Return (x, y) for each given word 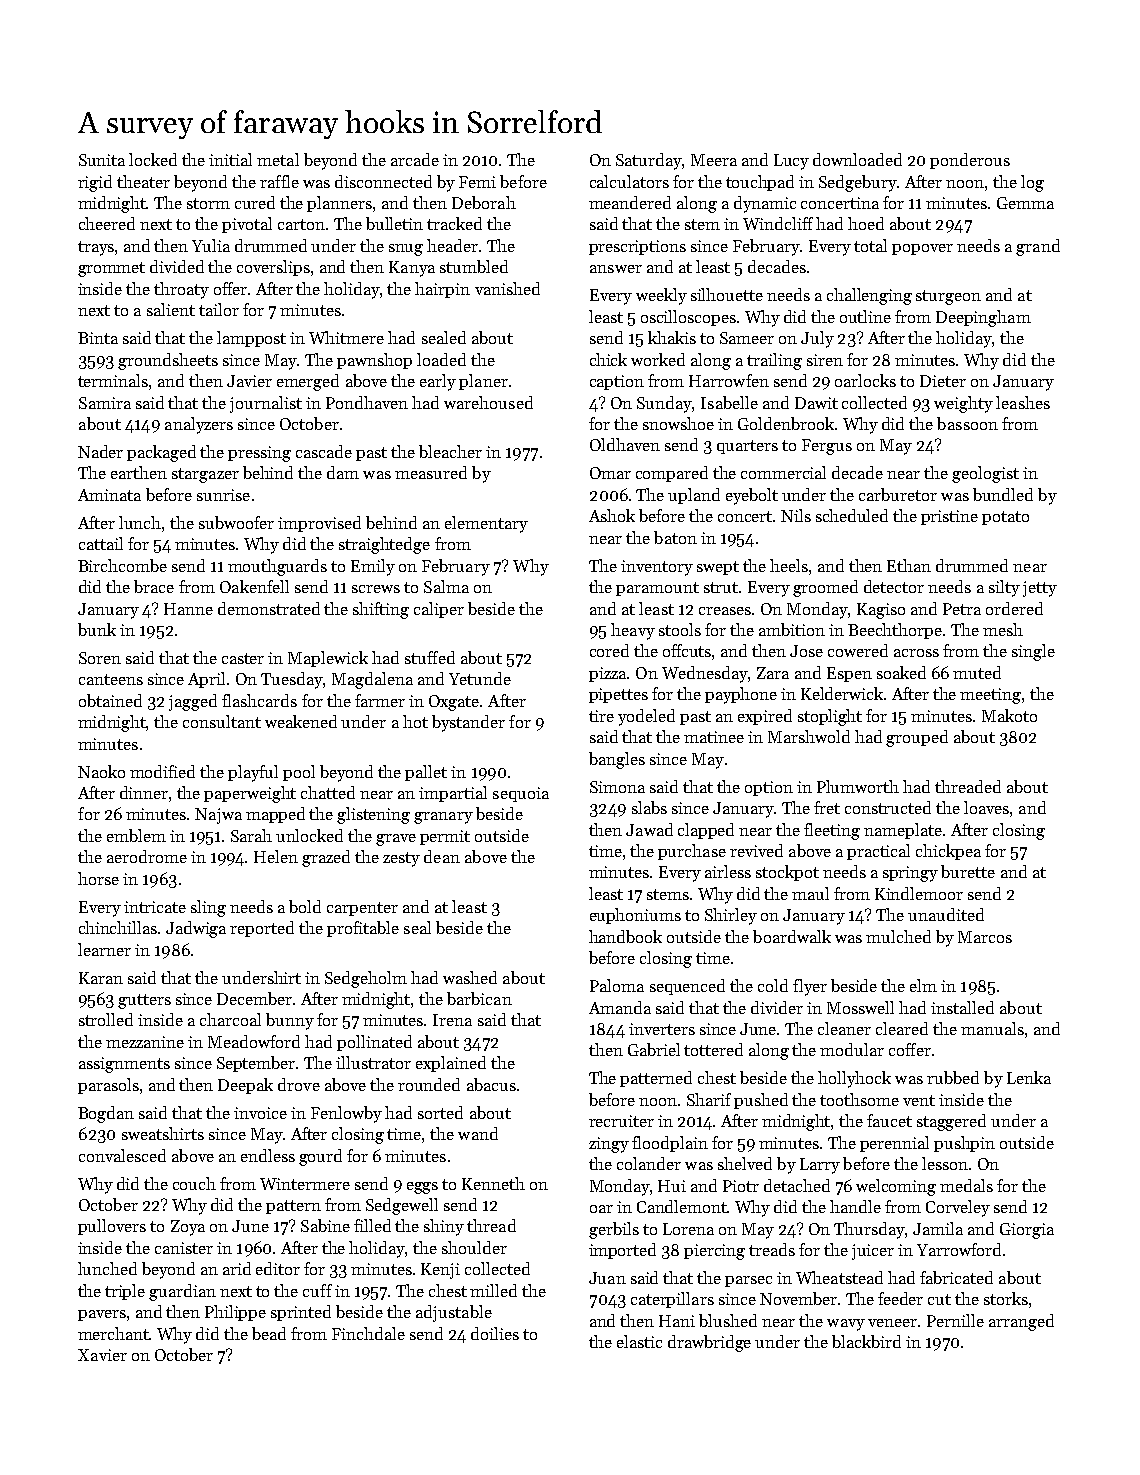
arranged (1021, 1322)
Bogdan (106, 1114)
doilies (495, 1333)
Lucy (791, 162)
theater (143, 181)
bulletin (394, 223)
